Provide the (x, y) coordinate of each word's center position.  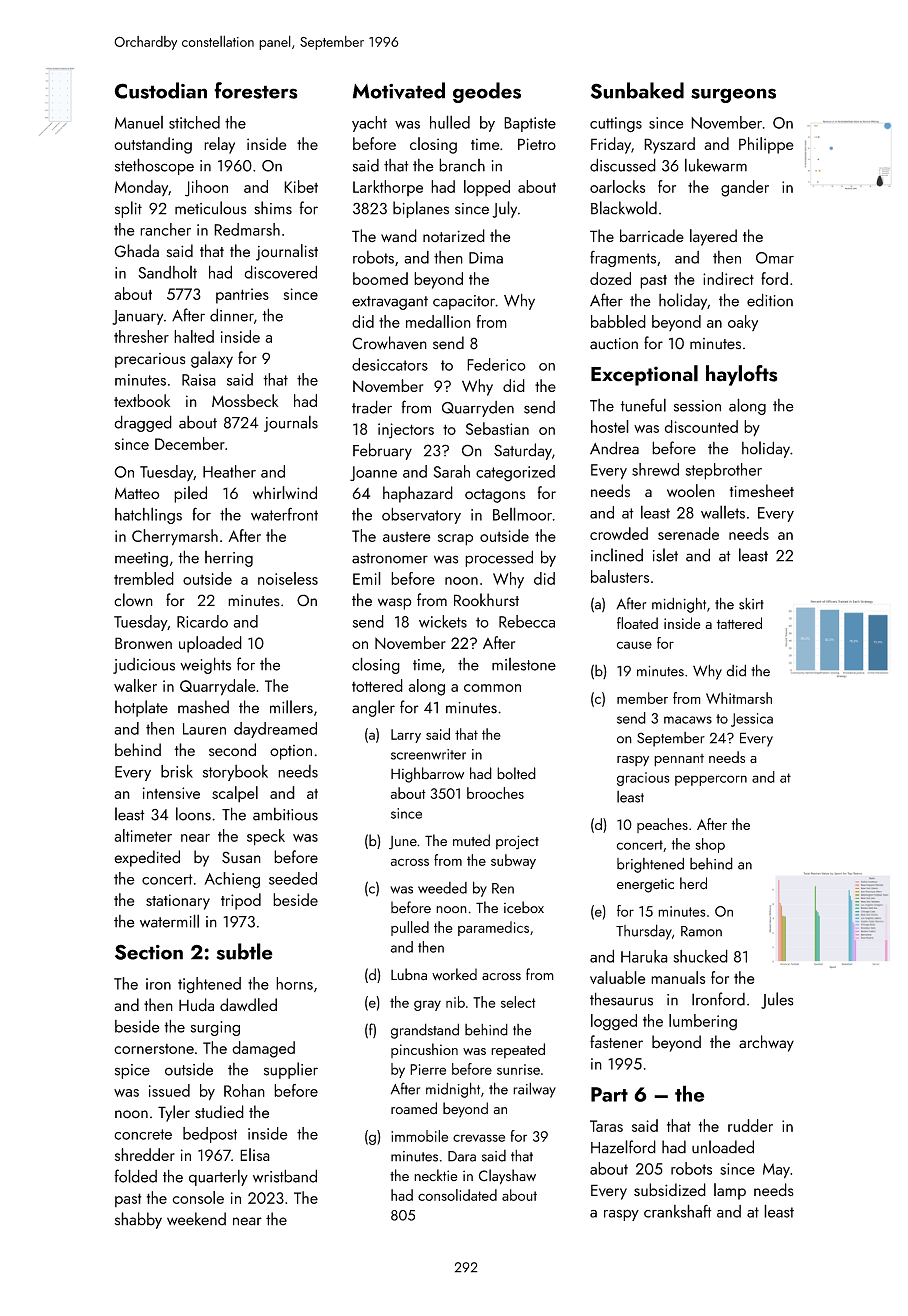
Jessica (752, 720)
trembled (144, 578)
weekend (196, 1219)
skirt (751, 604)
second (232, 749)
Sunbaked (637, 90)
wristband (285, 1176)
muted (471, 840)
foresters (256, 90)
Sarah (452, 471)
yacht (369, 124)
